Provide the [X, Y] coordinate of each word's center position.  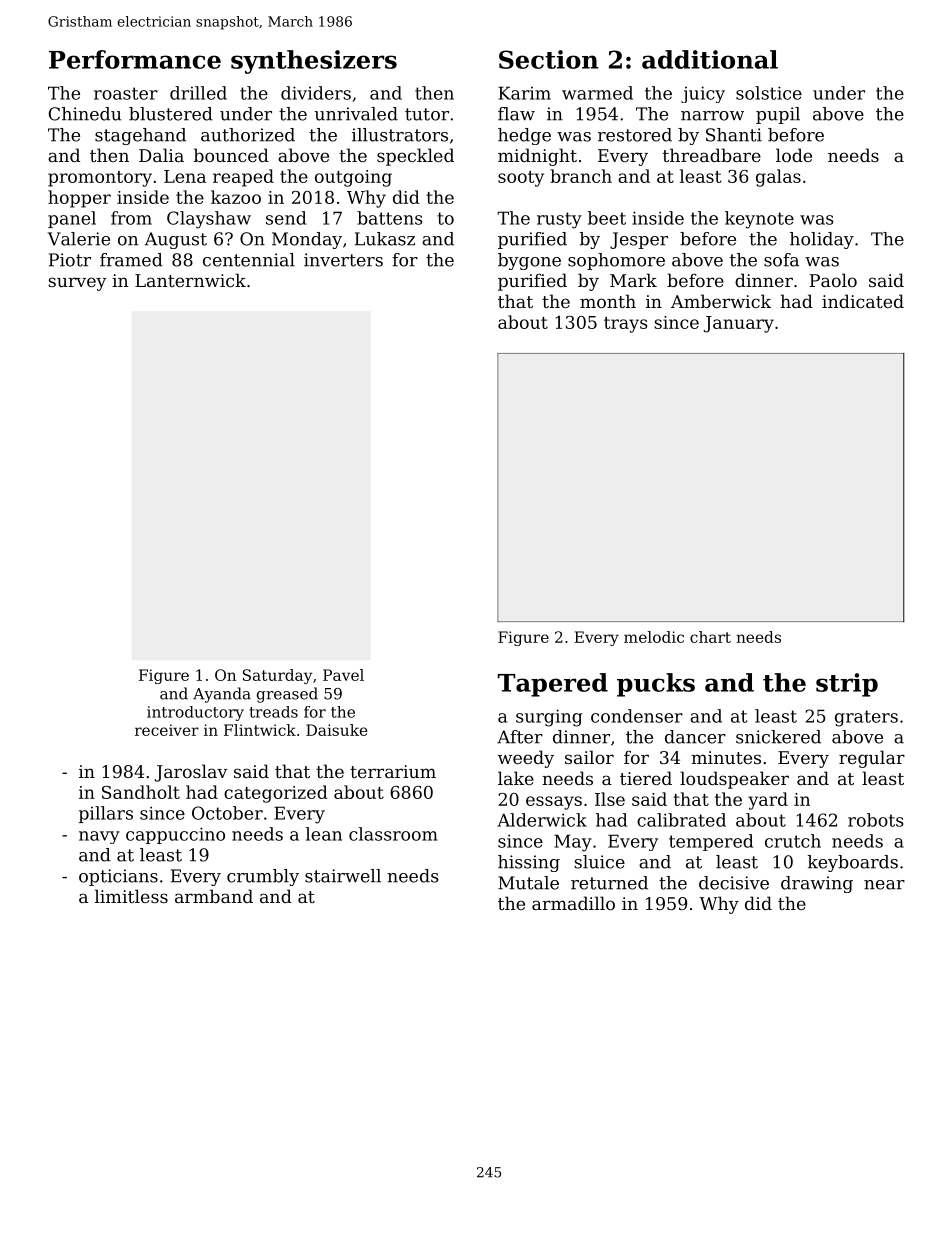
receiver [167, 730]
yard [768, 801]
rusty [559, 220]
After [520, 737]
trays [626, 325]
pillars [106, 814]
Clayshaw [209, 220]
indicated [863, 301]
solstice [769, 93]
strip [847, 685]
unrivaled [356, 114]
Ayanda [222, 695]
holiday [822, 240]
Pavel [343, 675]
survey [77, 284]
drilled [198, 93]
